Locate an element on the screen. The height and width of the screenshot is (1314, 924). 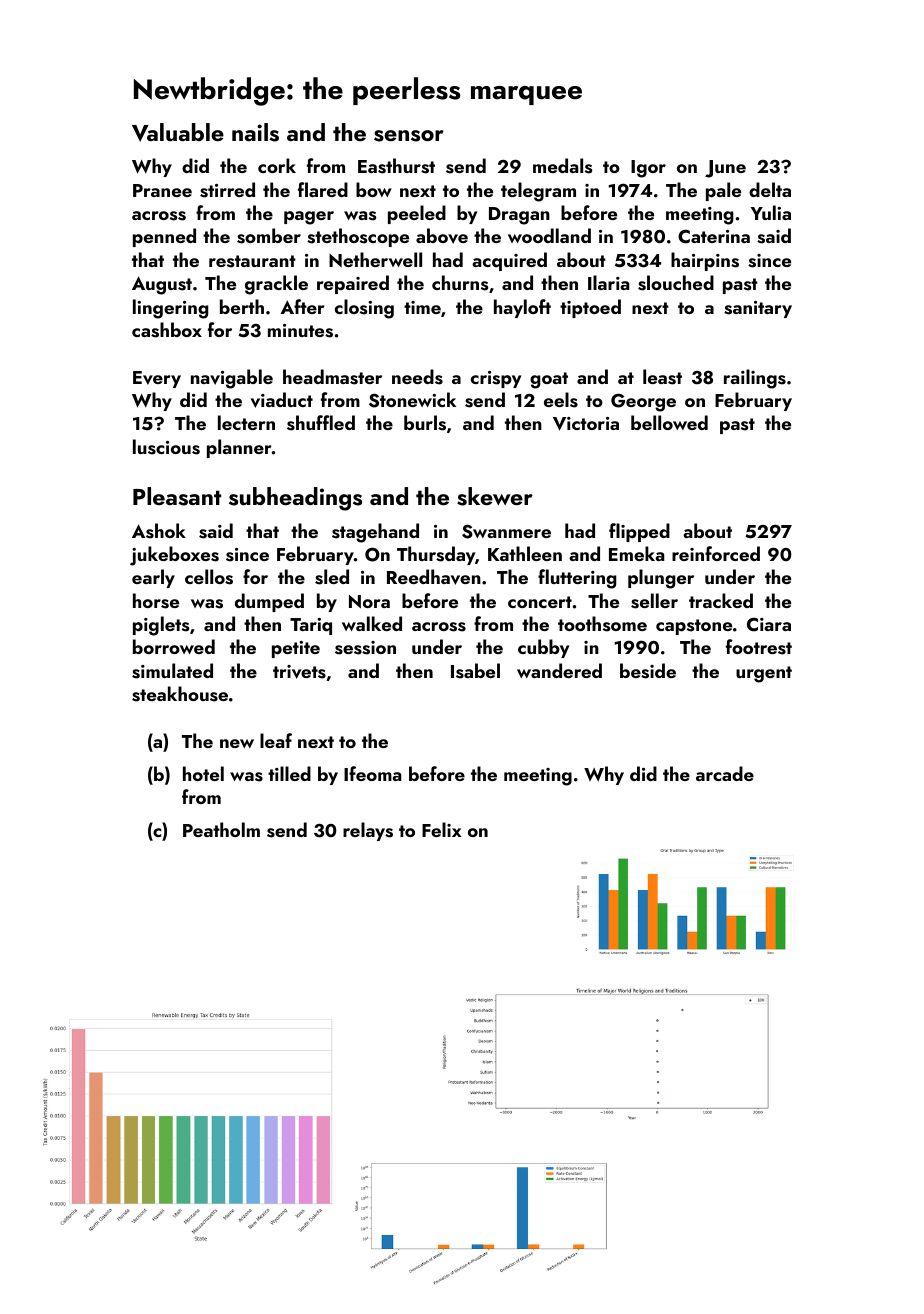
delta is located at coordinates (770, 189).
